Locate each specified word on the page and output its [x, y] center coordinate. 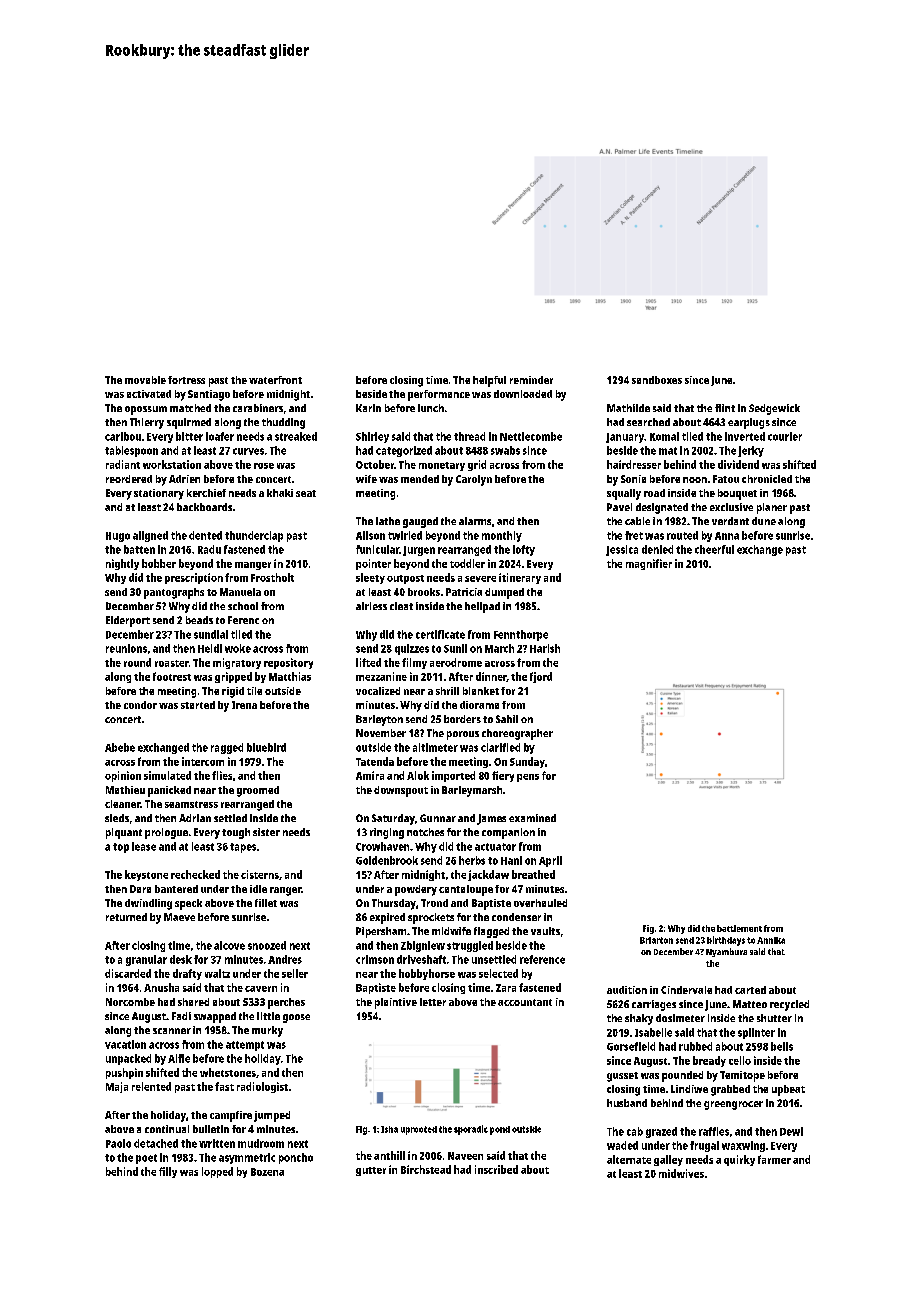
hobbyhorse [427, 974]
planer [772, 508]
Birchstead [426, 1169]
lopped [217, 1172]
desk [181, 959]
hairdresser [634, 464]
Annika [771, 940]
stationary [159, 494]
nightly [122, 564]
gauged [420, 522]
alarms [475, 521]
